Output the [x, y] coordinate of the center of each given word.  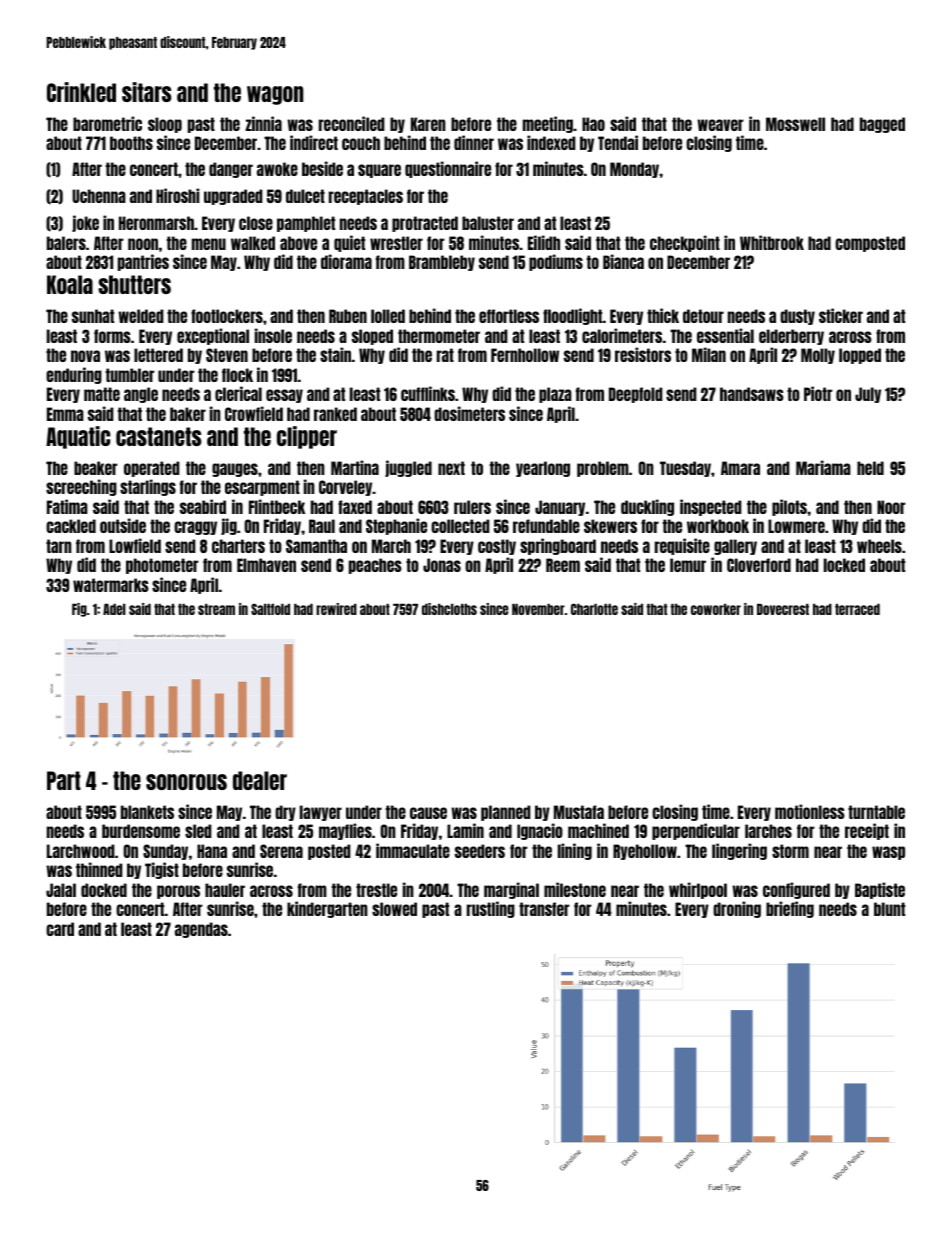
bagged [882, 125]
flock [237, 375]
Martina [355, 467]
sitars [147, 92]
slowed [394, 909]
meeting [548, 124]
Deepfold [636, 395]
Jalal [61, 890]
